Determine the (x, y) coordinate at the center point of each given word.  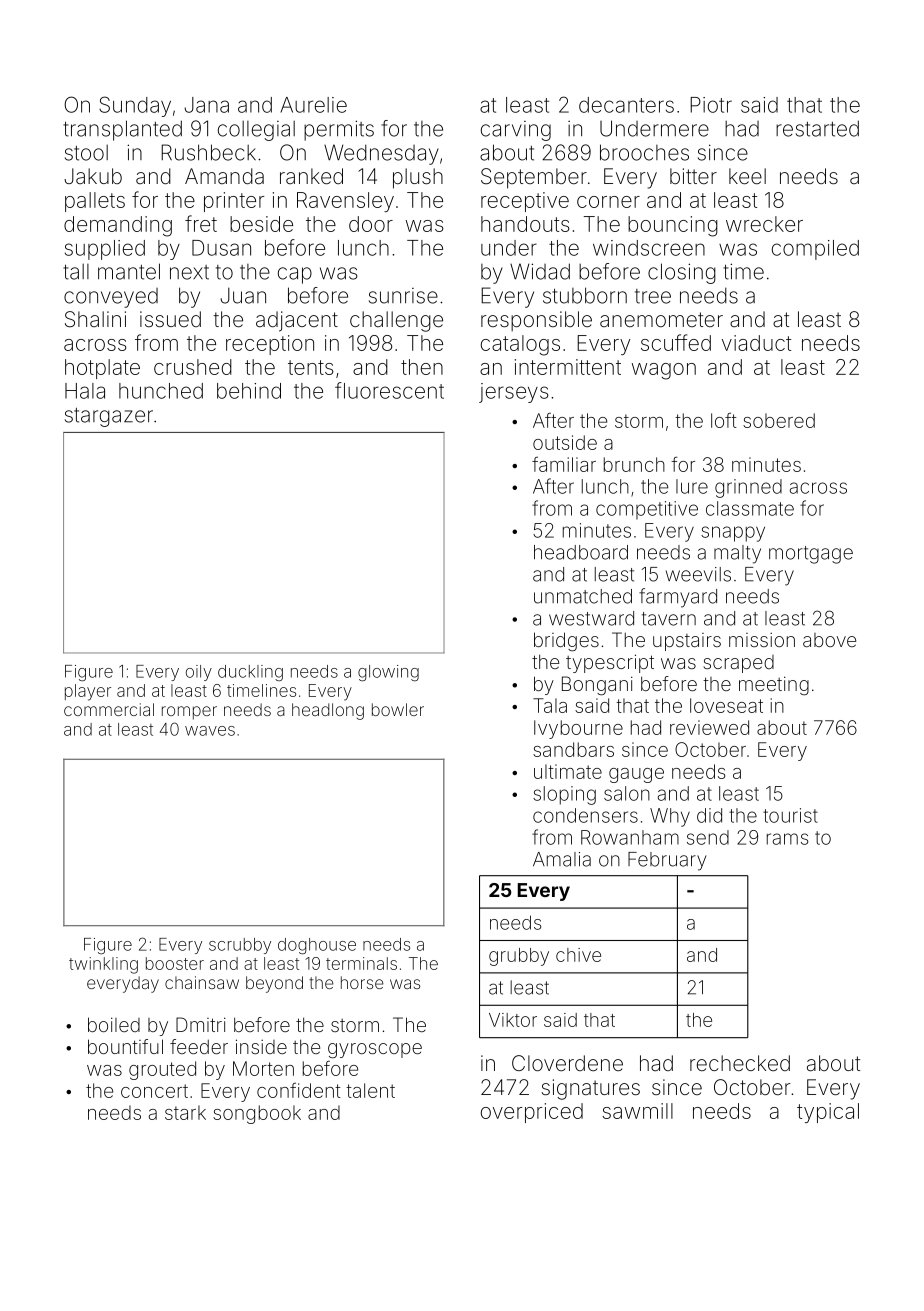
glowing (388, 673)
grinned (748, 488)
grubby (519, 957)
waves (210, 731)
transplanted (122, 130)
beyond (274, 984)
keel (747, 176)
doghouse (317, 946)
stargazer (109, 417)
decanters (626, 105)
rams (788, 839)
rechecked (740, 1063)
